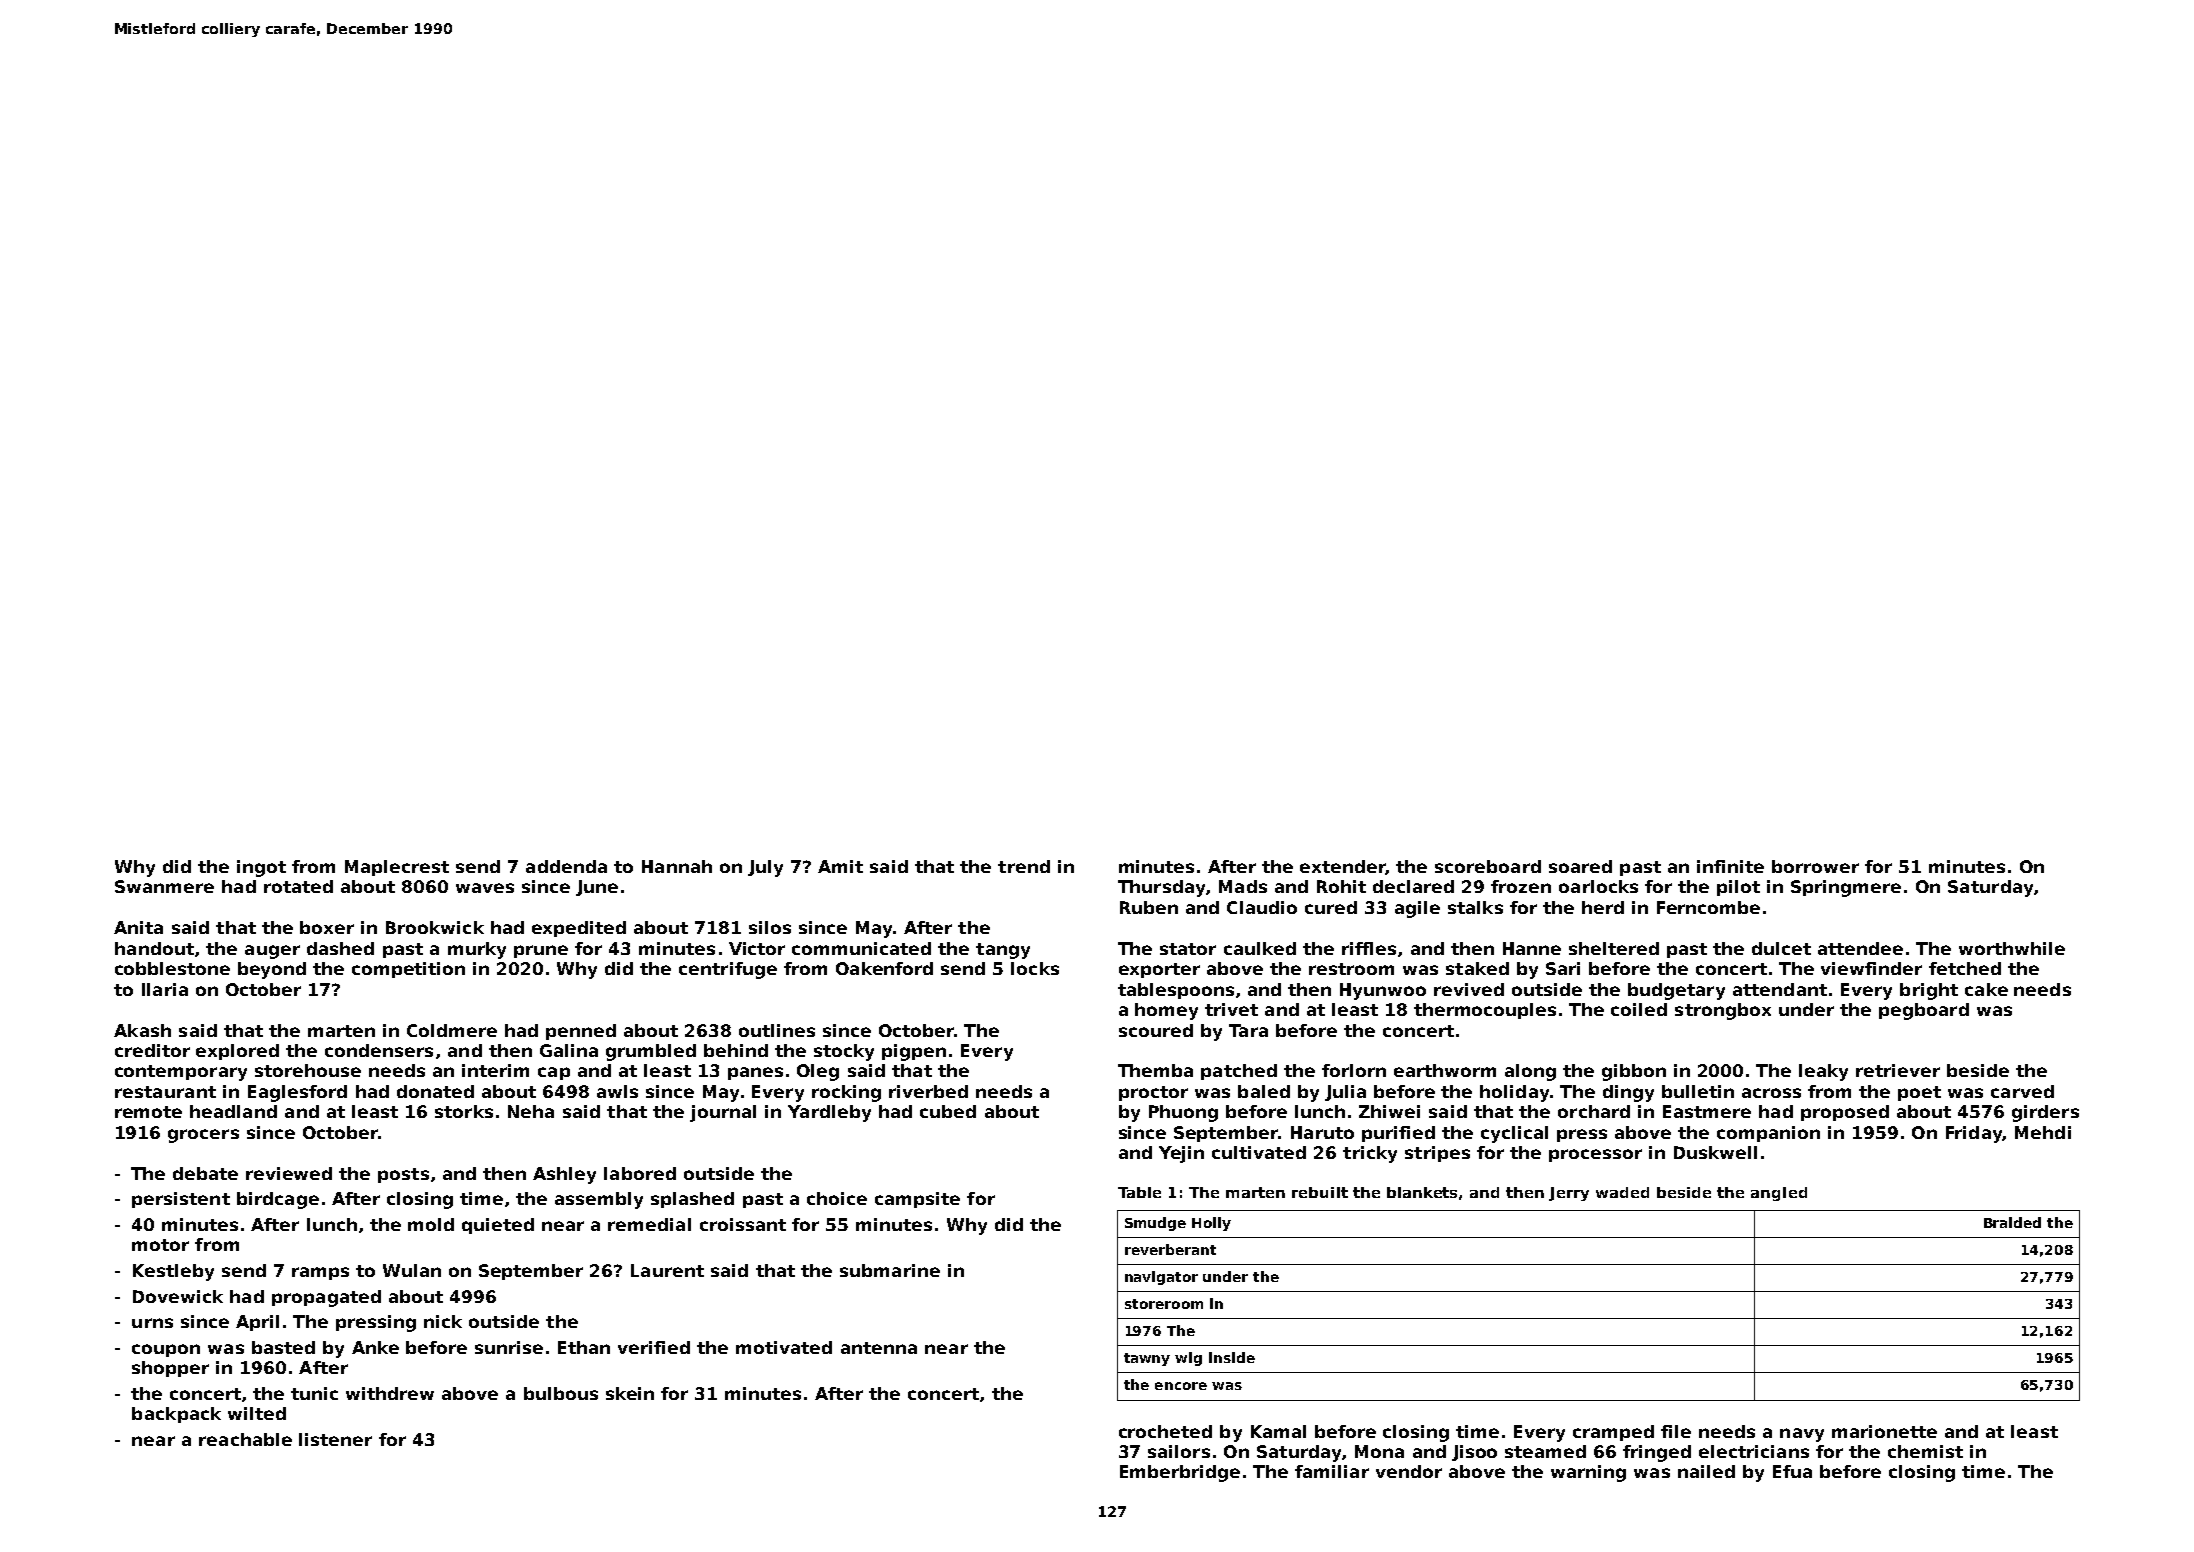 The height and width of the document is (1552, 2194). Describe the element at coordinates (138, 927) in the document. I see `Anita` at that location.
